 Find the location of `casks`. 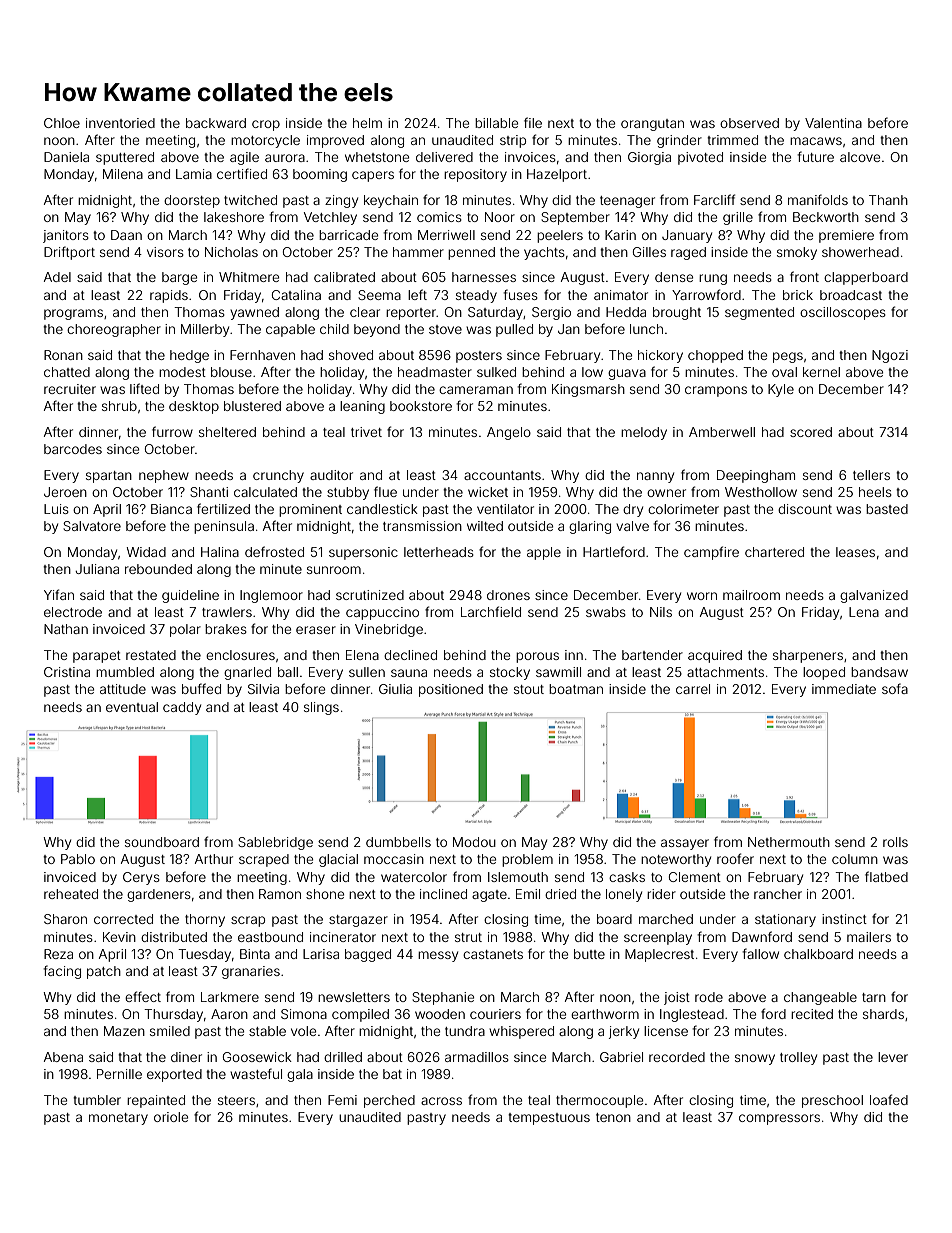

casks is located at coordinates (627, 877).
